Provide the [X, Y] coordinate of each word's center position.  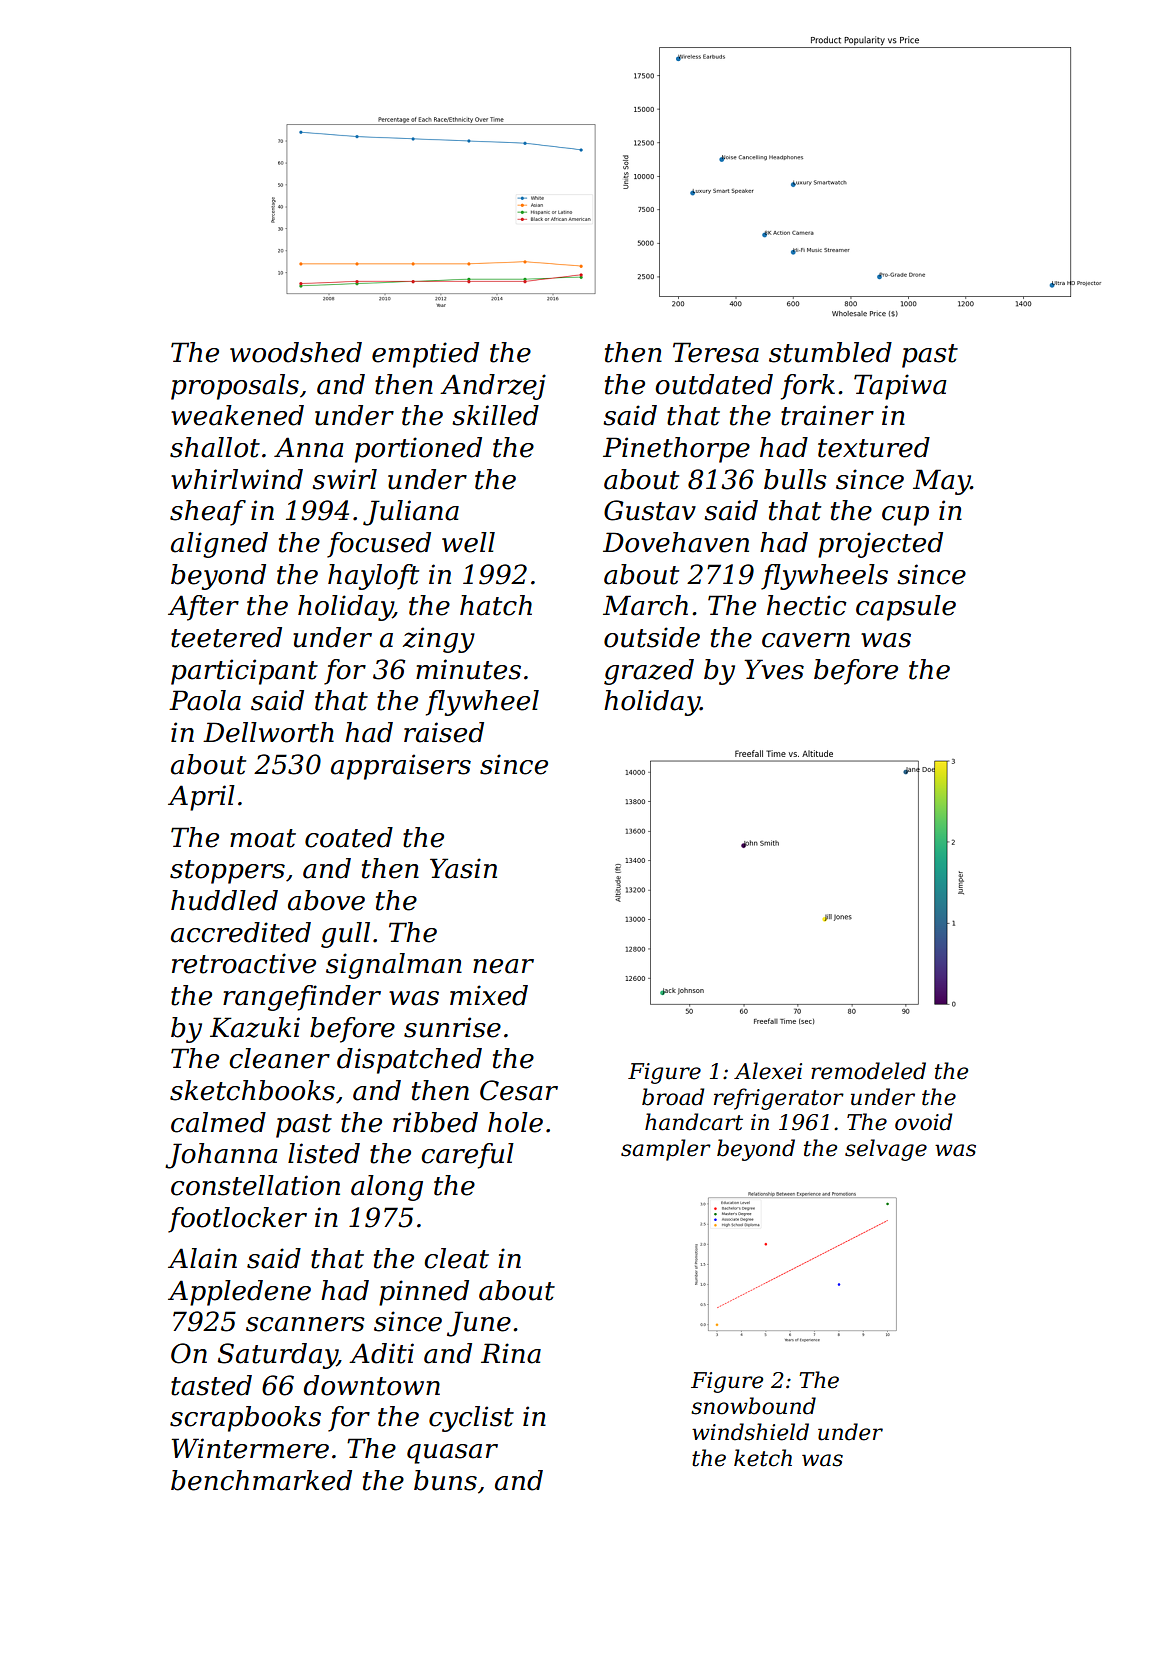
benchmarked [261, 1480]
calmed [218, 1122]
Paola [205, 700]
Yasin [463, 868]
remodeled [868, 1071]
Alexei [768, 1071]
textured [874, 447]
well [468, 542]
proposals [235, 387]
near [503, 966]
